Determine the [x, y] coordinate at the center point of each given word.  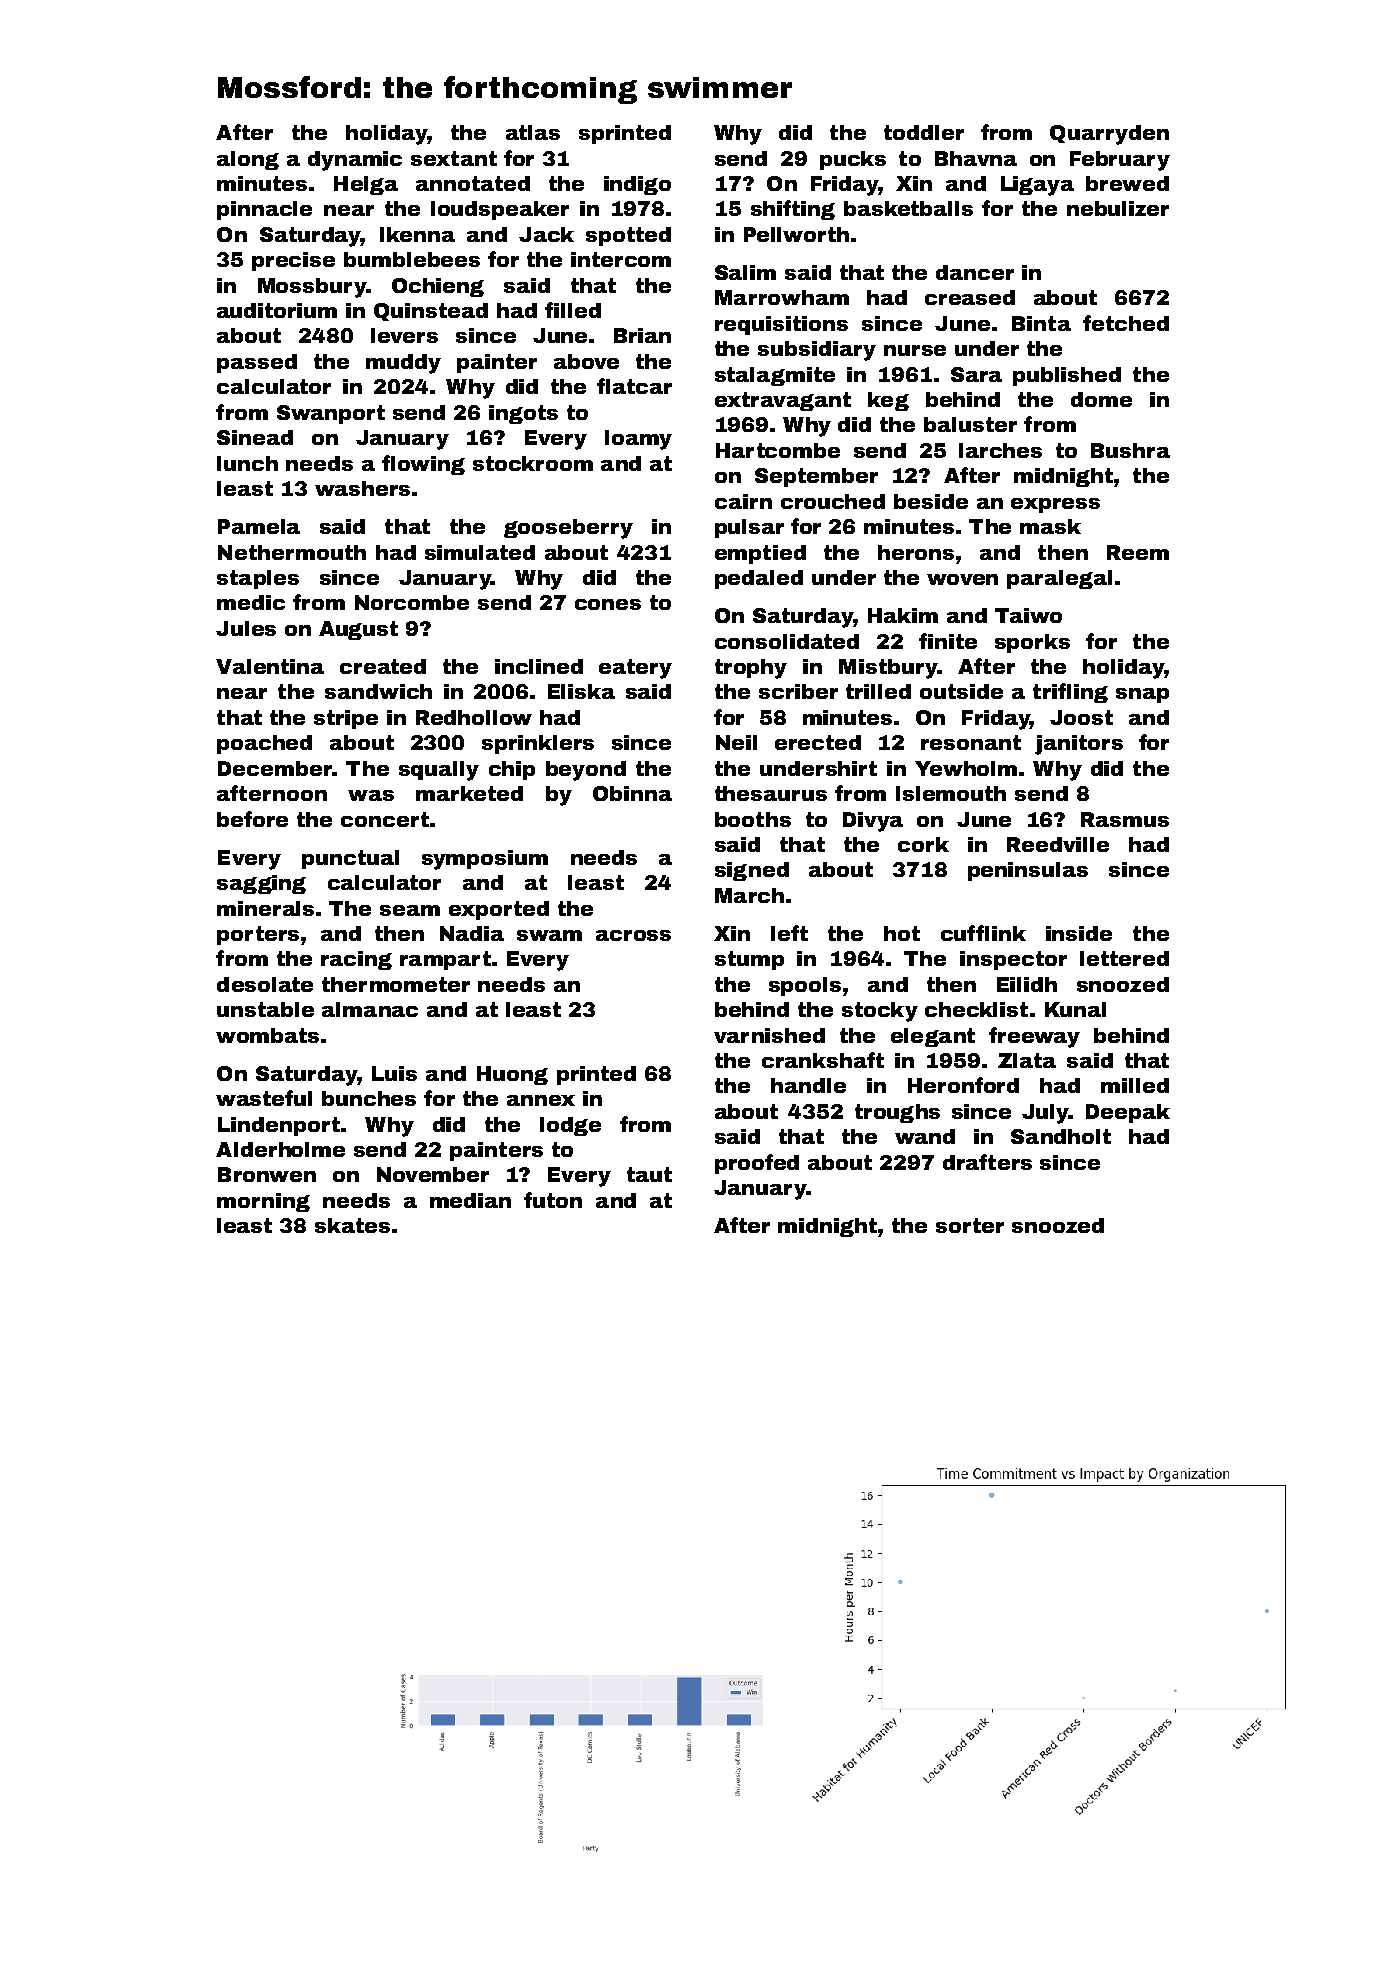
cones [608, 604]
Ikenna [417, 234]
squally [439, 771]
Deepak [1128, 1113]
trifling [1070, 693]
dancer [975, 272]
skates [352, 1225]
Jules [246, 628]
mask [1050, 526]
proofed [757, 1164]
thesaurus [771, 793]
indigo [637, 185]
